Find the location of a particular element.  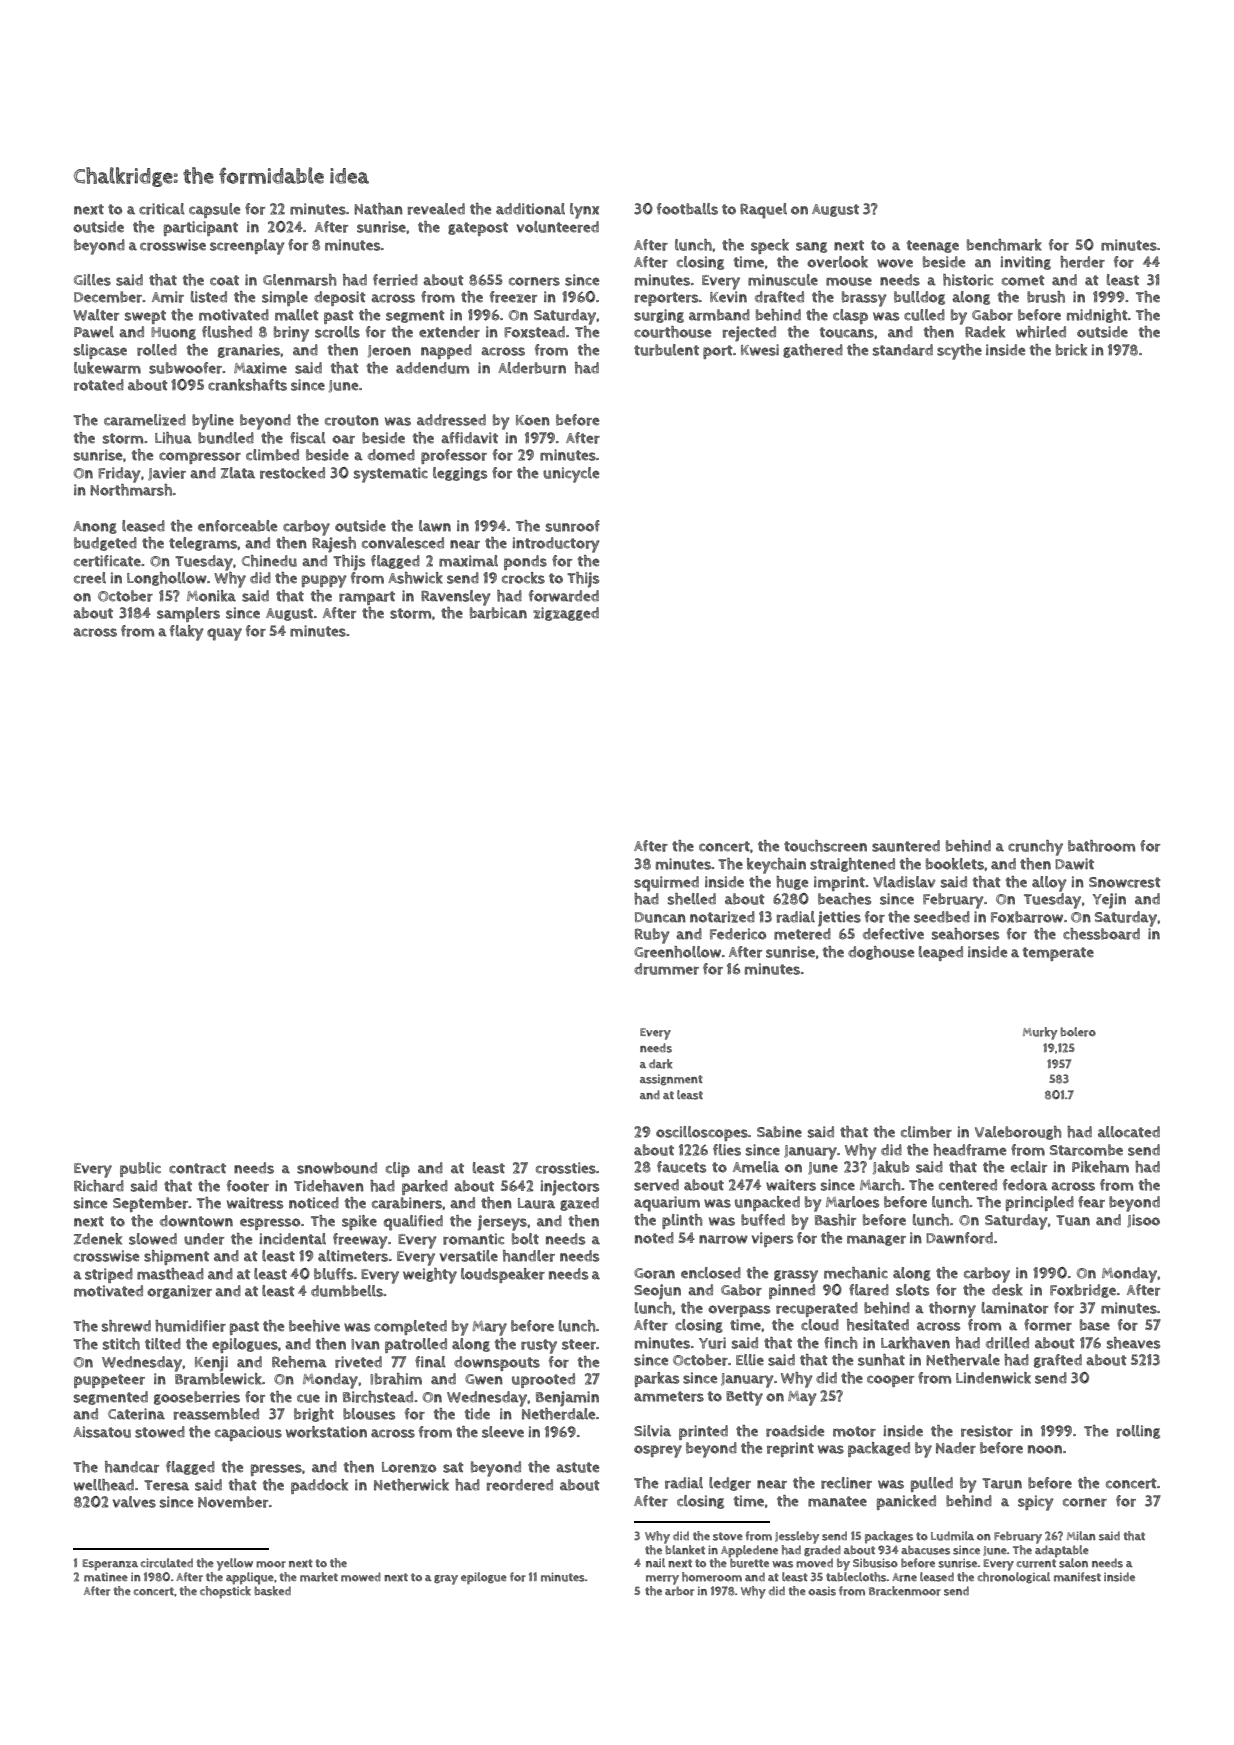

scythe is located at coordinates (959, 352).
